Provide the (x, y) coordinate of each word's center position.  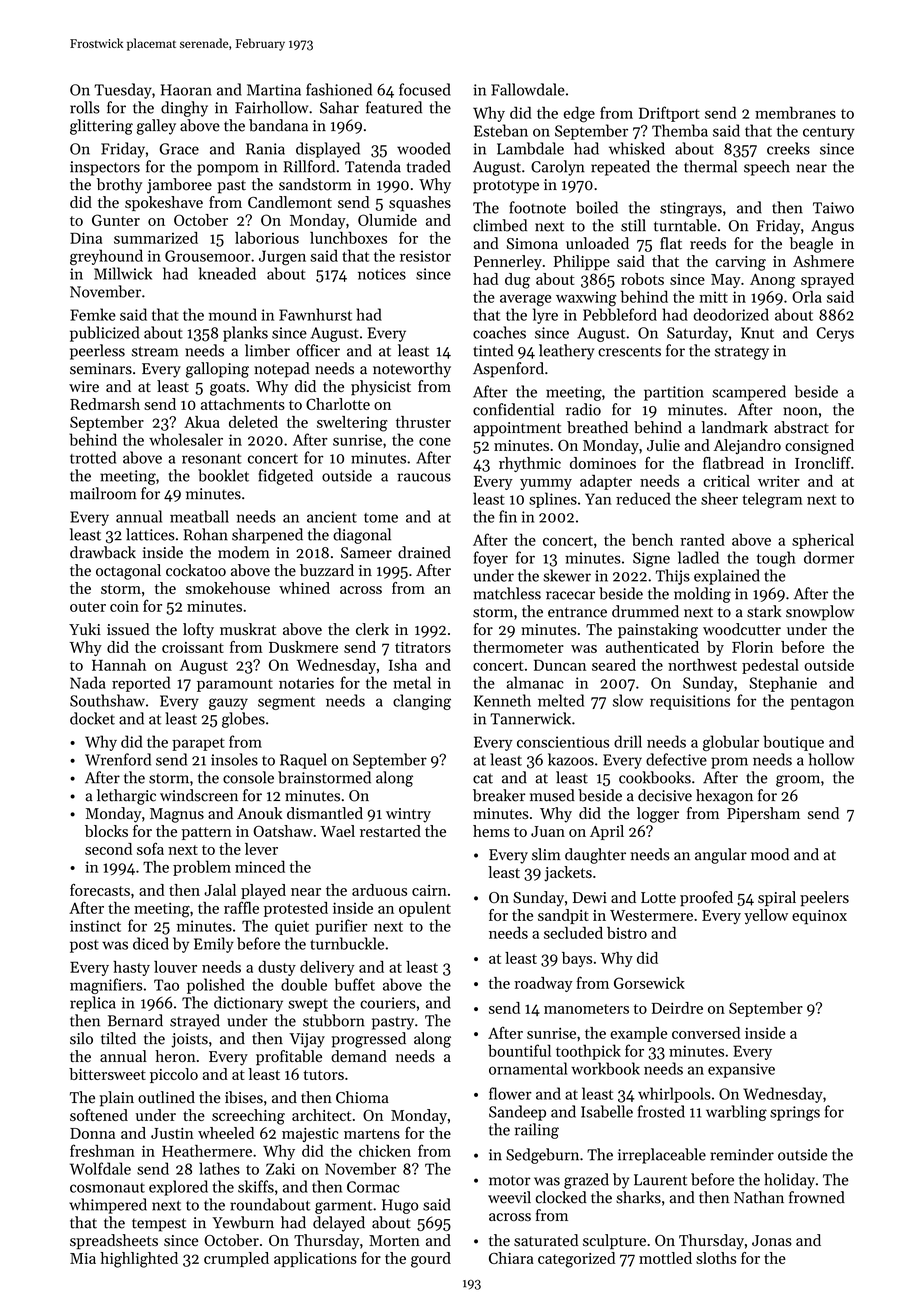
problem (202, 868)
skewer (567, 575)
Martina (274, 90)
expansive (741, 1070)
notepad (282, 370)
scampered (749, 393)
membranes (795, 112)
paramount (235, 685)
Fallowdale (528, 89)
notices (382, 274)
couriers (388, 1003)
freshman (102, 1150)
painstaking (658, 631)
